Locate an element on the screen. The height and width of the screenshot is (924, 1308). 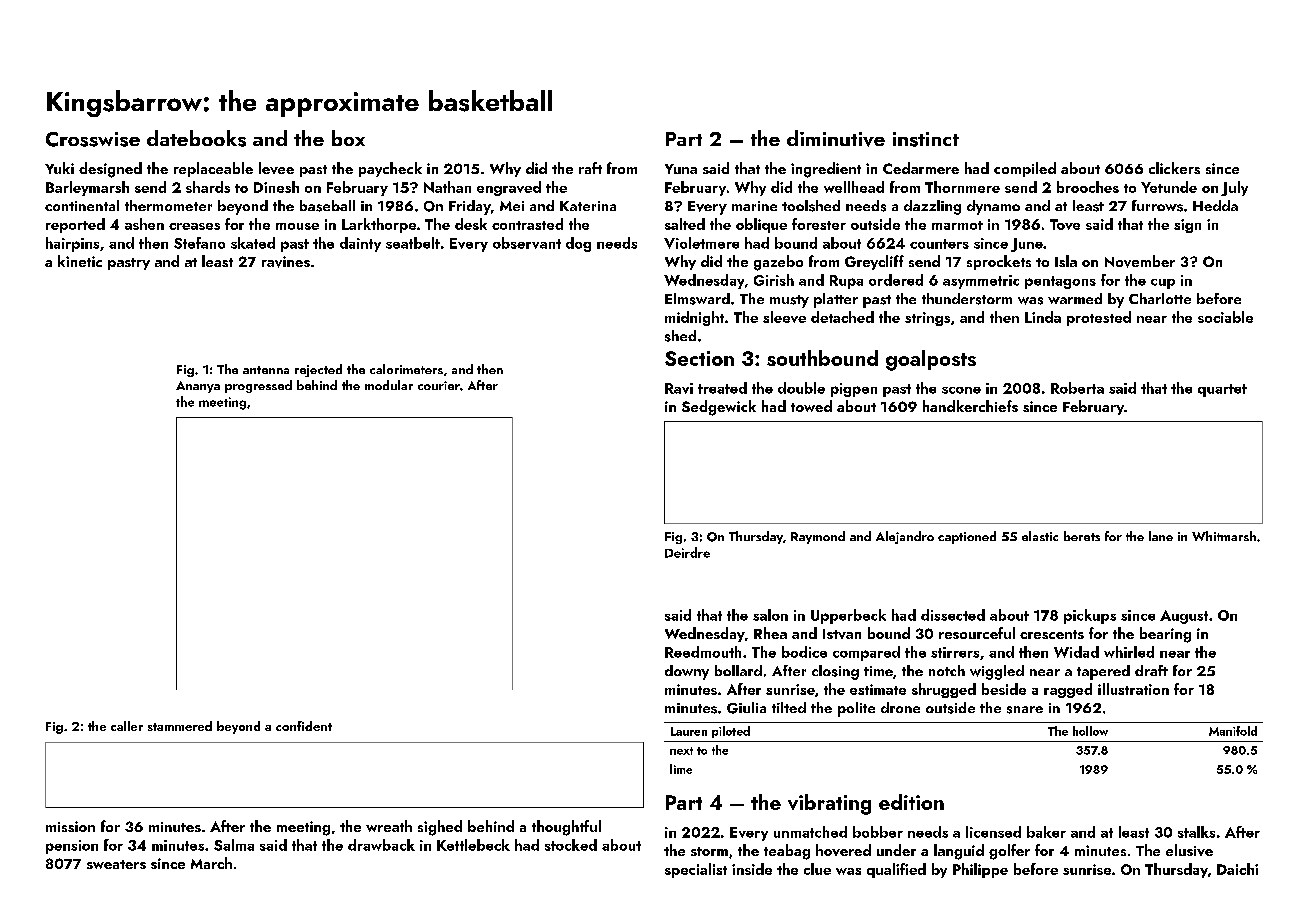
caller is located at coordinates (127, 726).
